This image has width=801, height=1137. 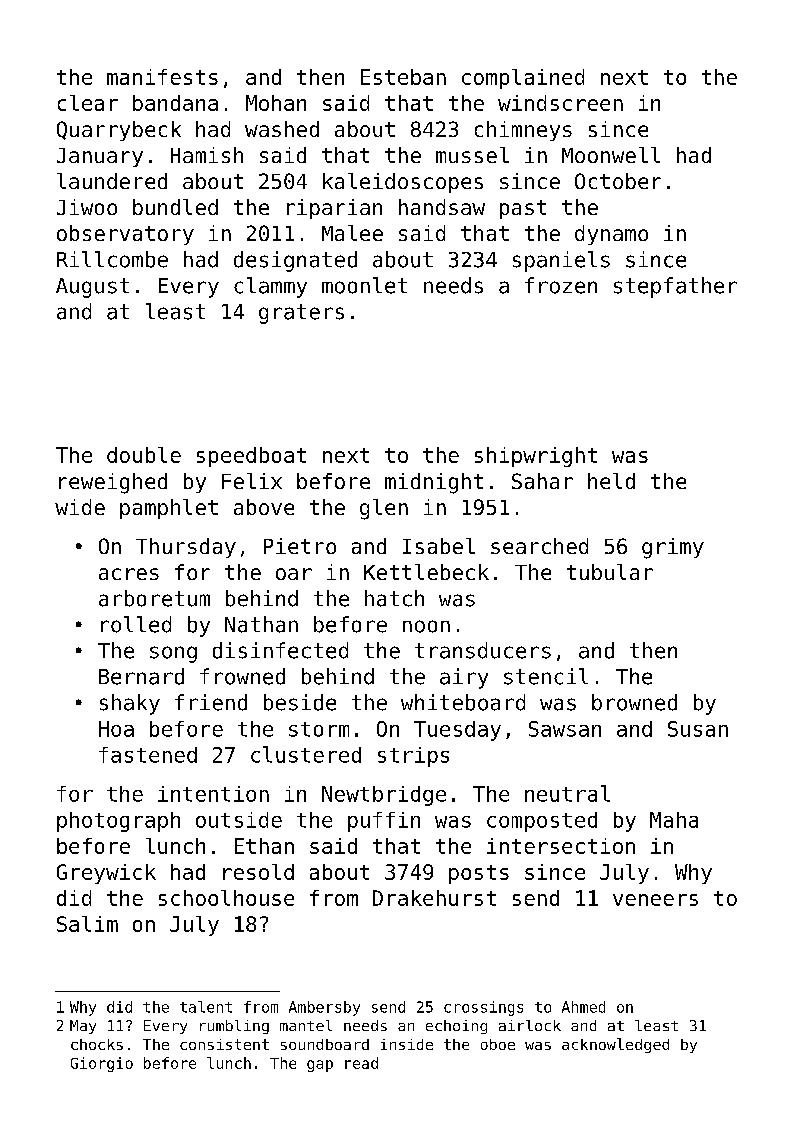 What do you see at coordinates (102, 1064) in the image?
I see `Giorgio` at bounding box center [102, 1064].
